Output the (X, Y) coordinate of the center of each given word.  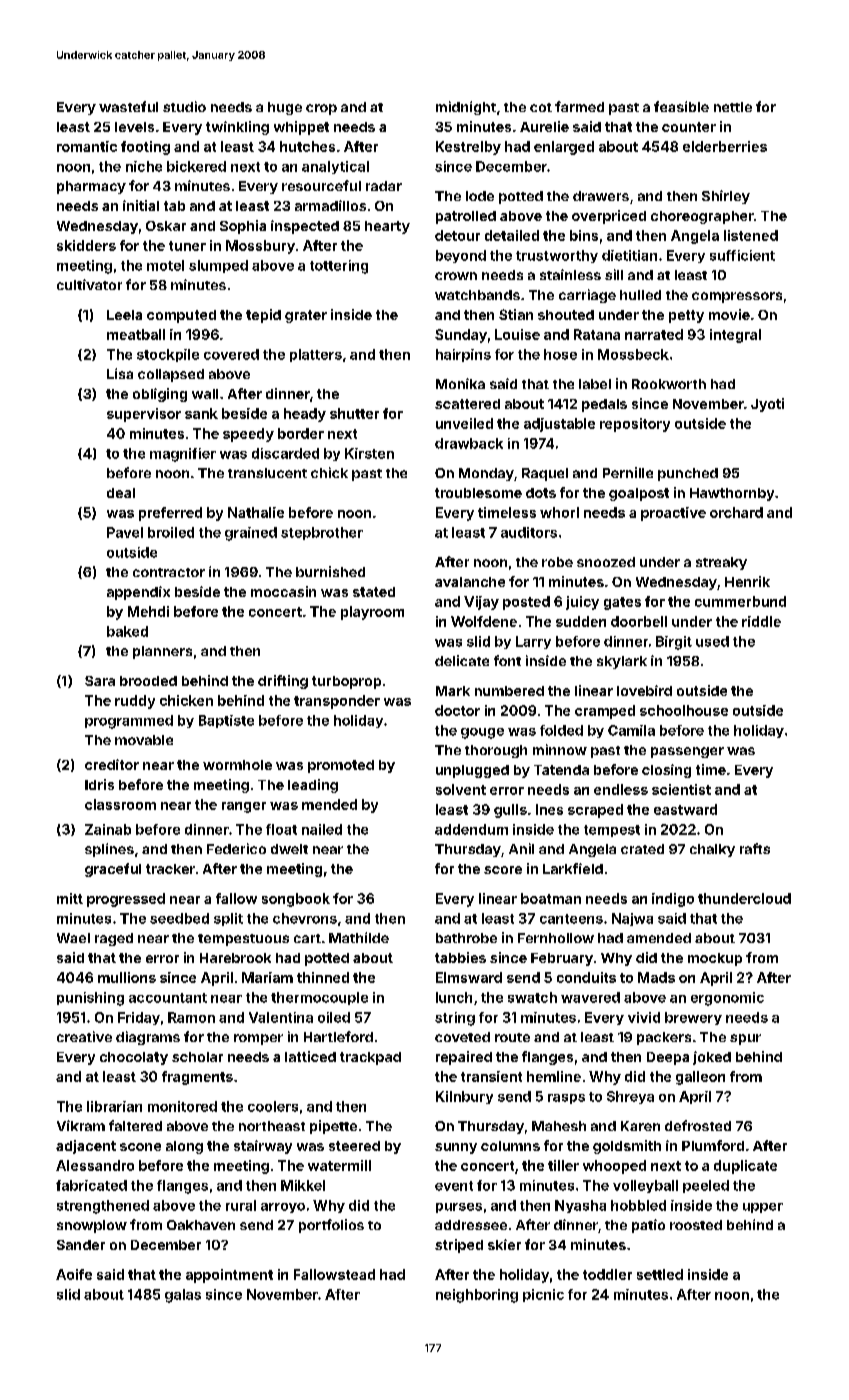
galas (183, 1296)
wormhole (237, 765)
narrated (654, 334)
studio (184, 106)
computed (181, 316)
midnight (466, 108)
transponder (337, 702)
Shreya (630, 1097)
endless (621, 789)
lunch (454, 997)
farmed (579, 106)
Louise (517, 334)
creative (84, 1036)
